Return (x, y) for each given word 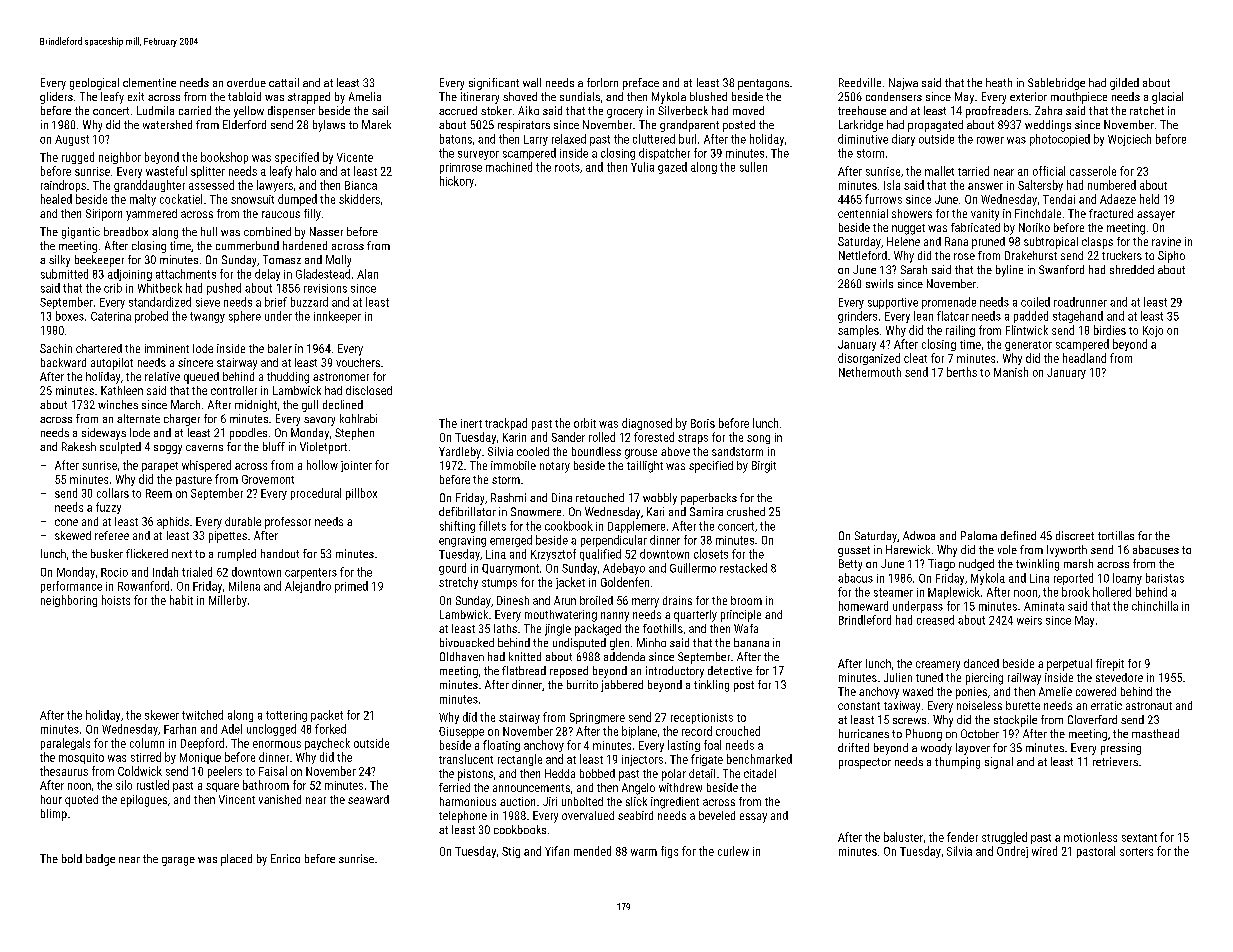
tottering (286, 716)
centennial (863, 213)
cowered (1096, 691)
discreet (1075, 535)
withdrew (680, 787)
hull (209, 231)
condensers (894, 96)
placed (236, 860)
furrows (883, 199)
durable (243, 521)
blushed (708, 96)
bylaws (329, 126)
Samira (706, 511)
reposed (569, 672)
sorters (1136, 852)
